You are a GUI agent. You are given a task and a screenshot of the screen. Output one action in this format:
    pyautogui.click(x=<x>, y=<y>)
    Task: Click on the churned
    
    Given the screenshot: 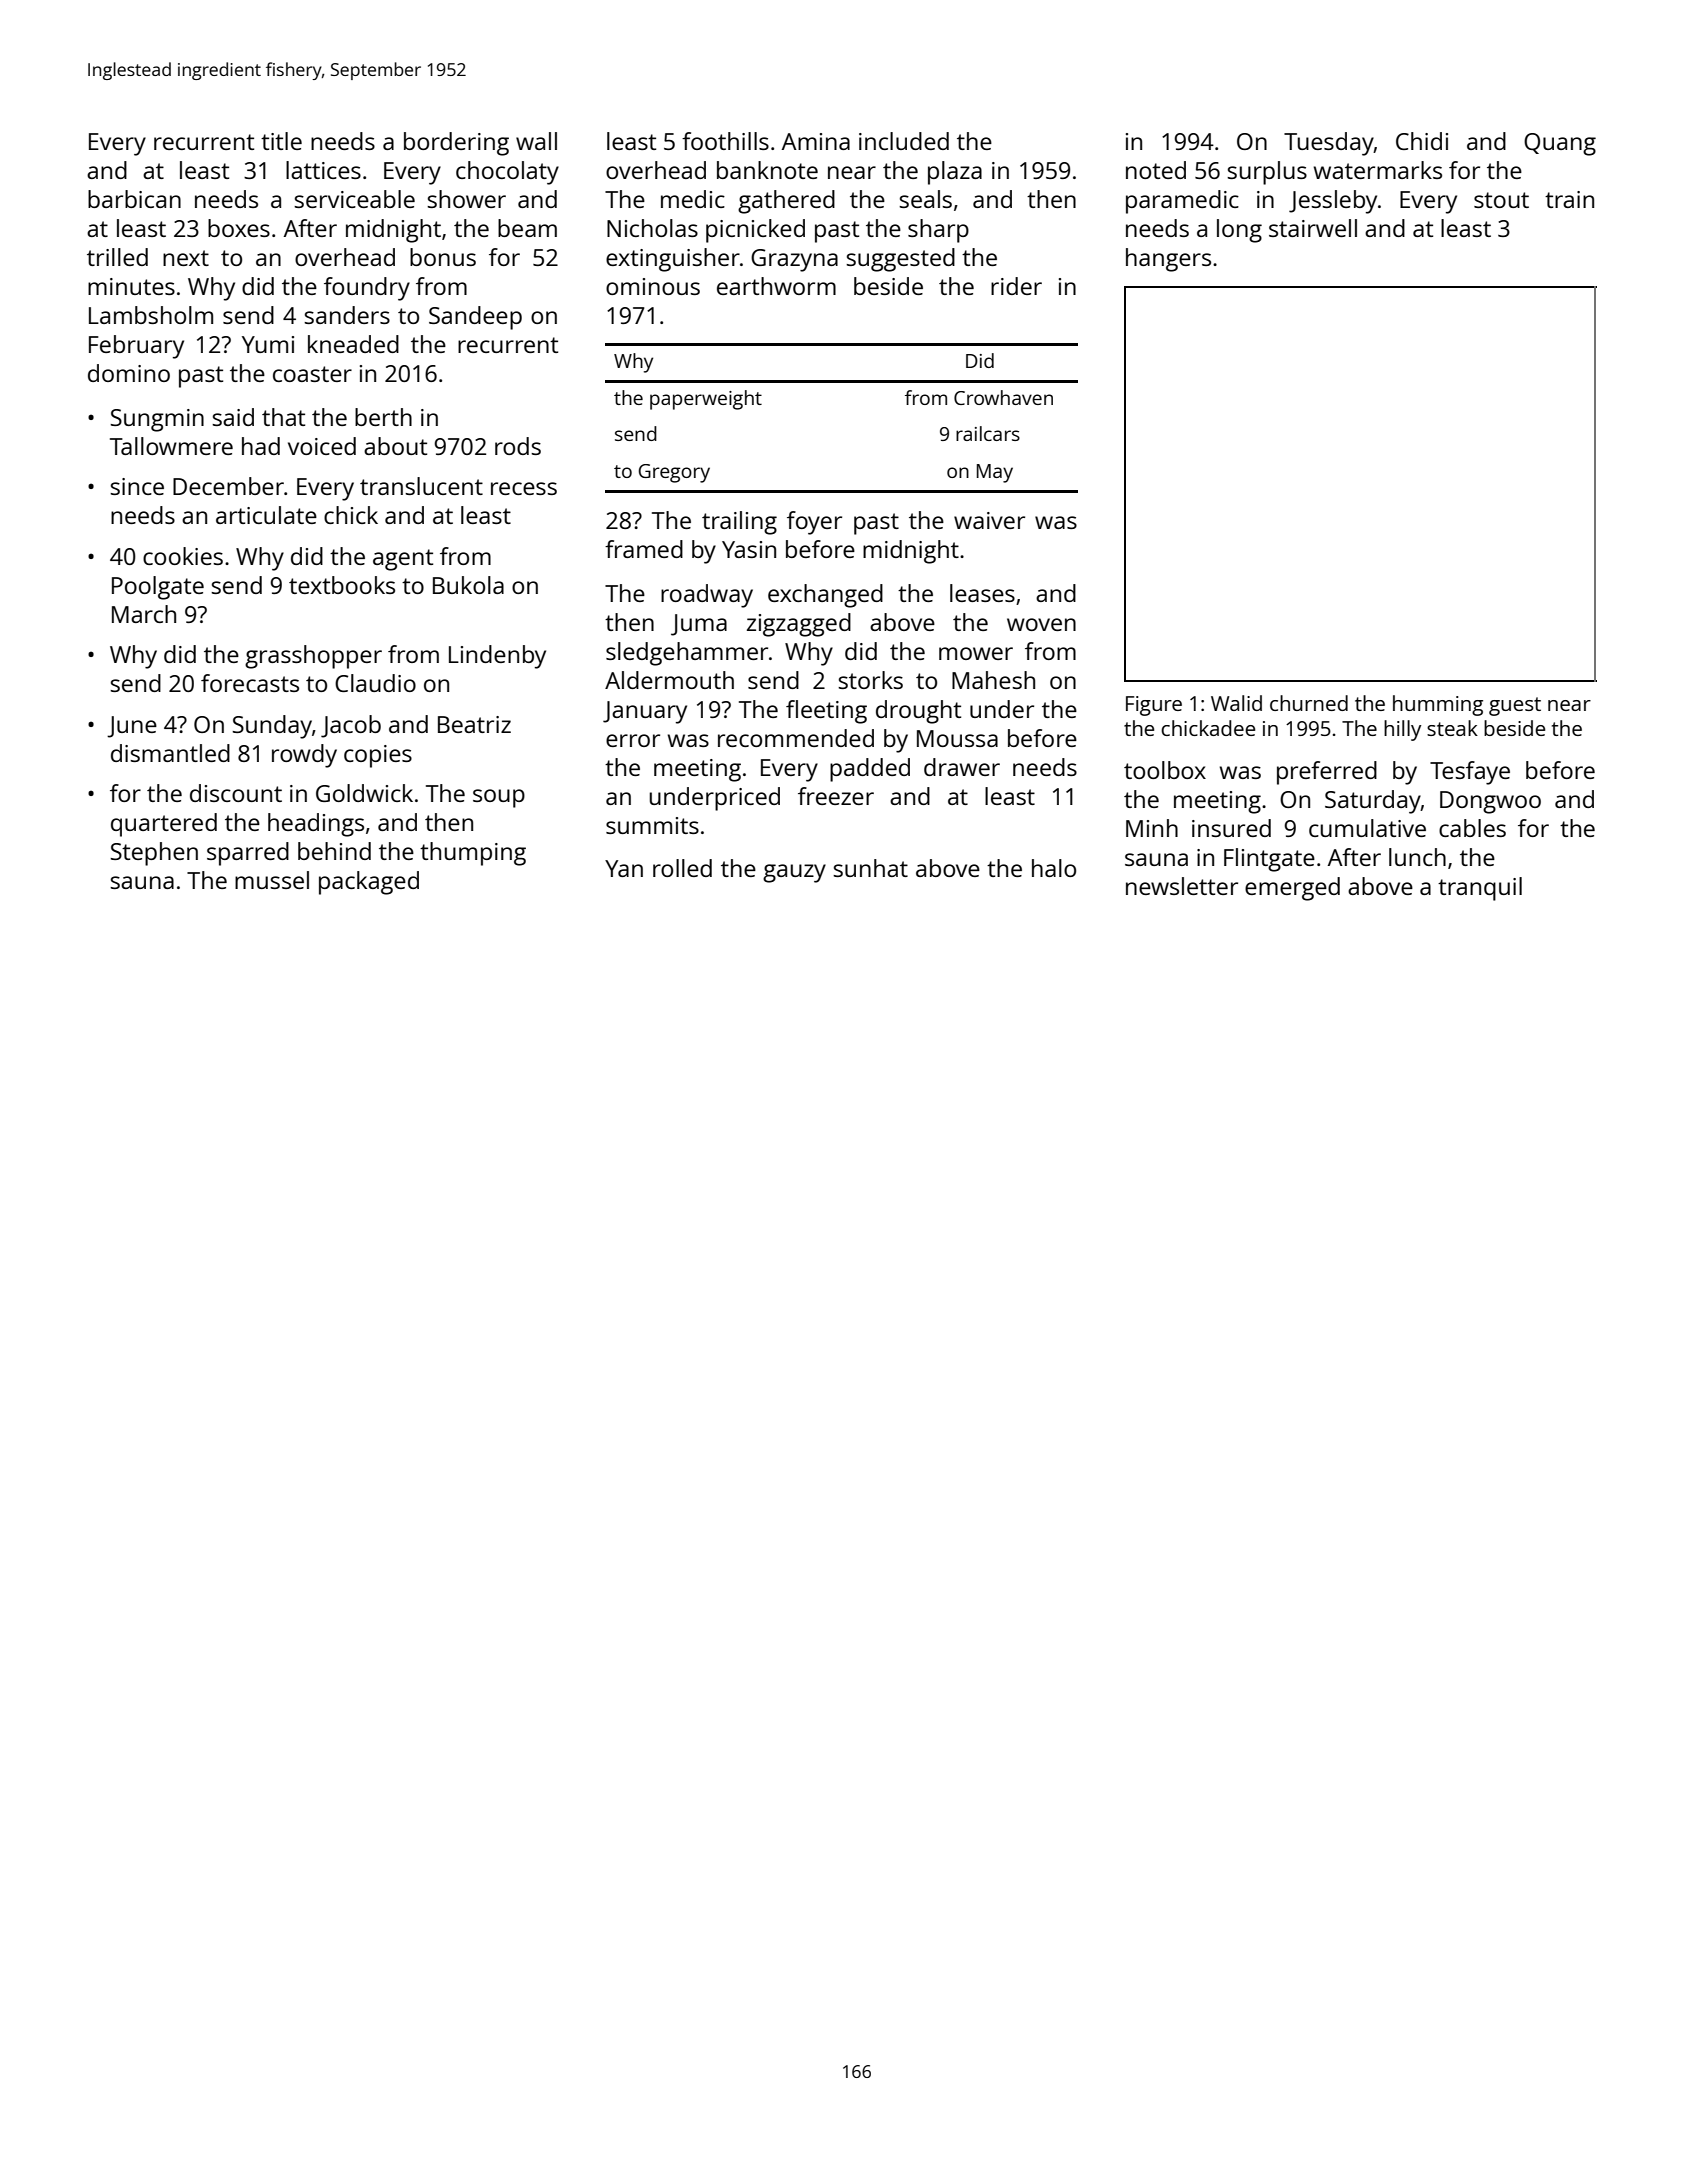 What is the action you would take?
    pyautogui.click(x=1309, y=703)
